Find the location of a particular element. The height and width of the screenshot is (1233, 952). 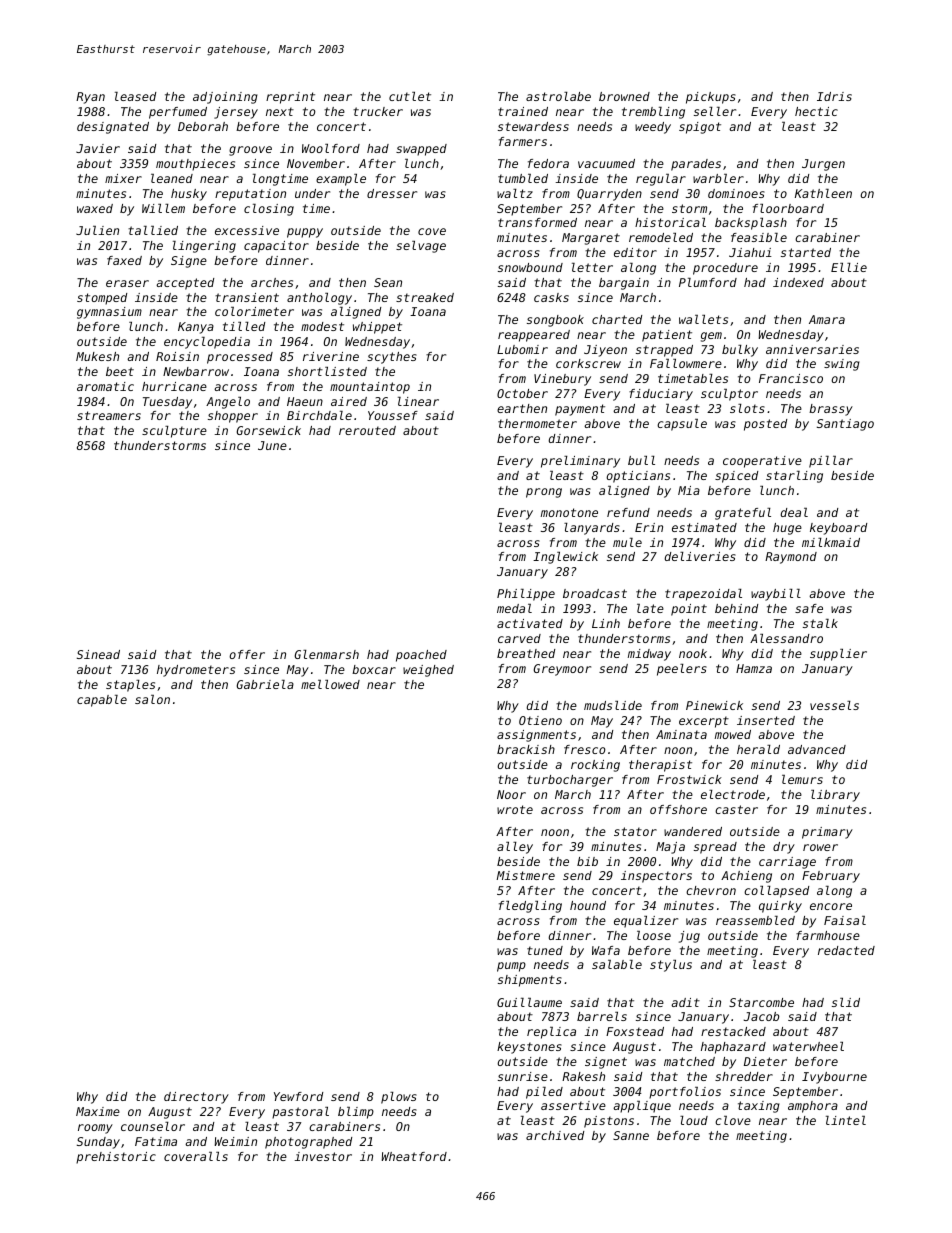

reprint is located at coordinates (290, 98).
